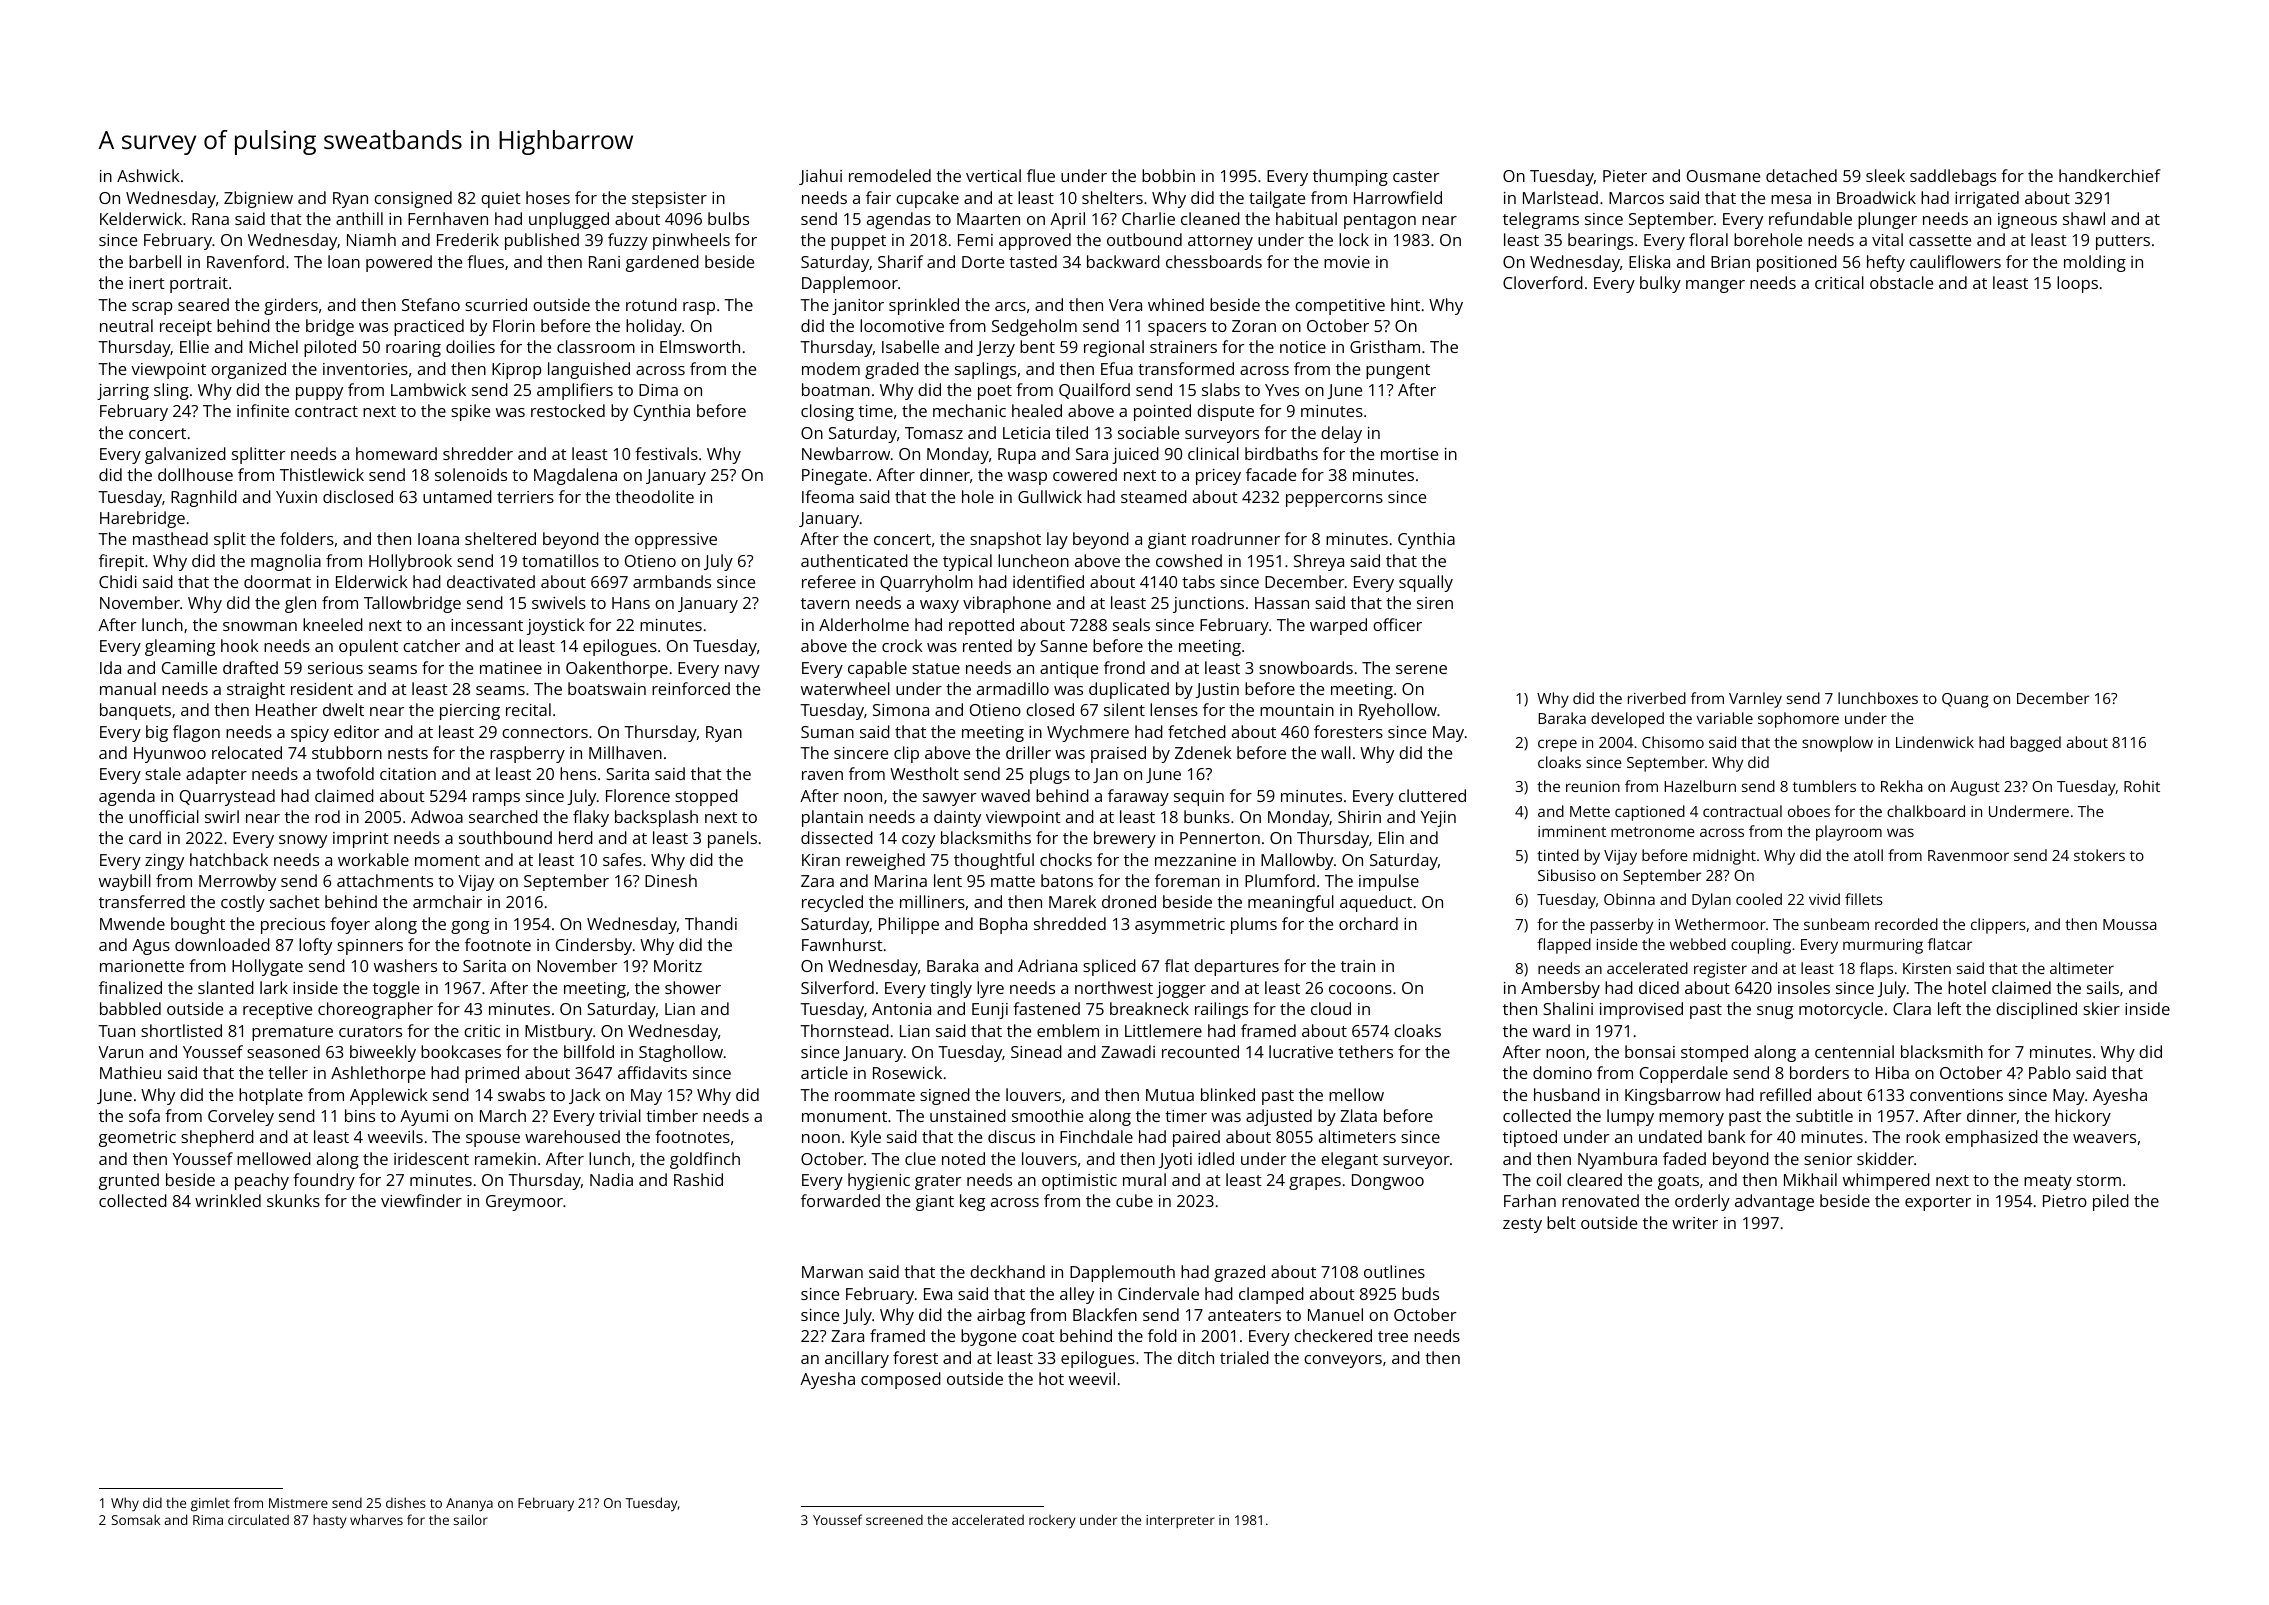 The width and height of the document is (2269, 1605). What do you see at coordinates (1557, 745) in the document?
I see `crepe` at bounding box center [1557, 745].
